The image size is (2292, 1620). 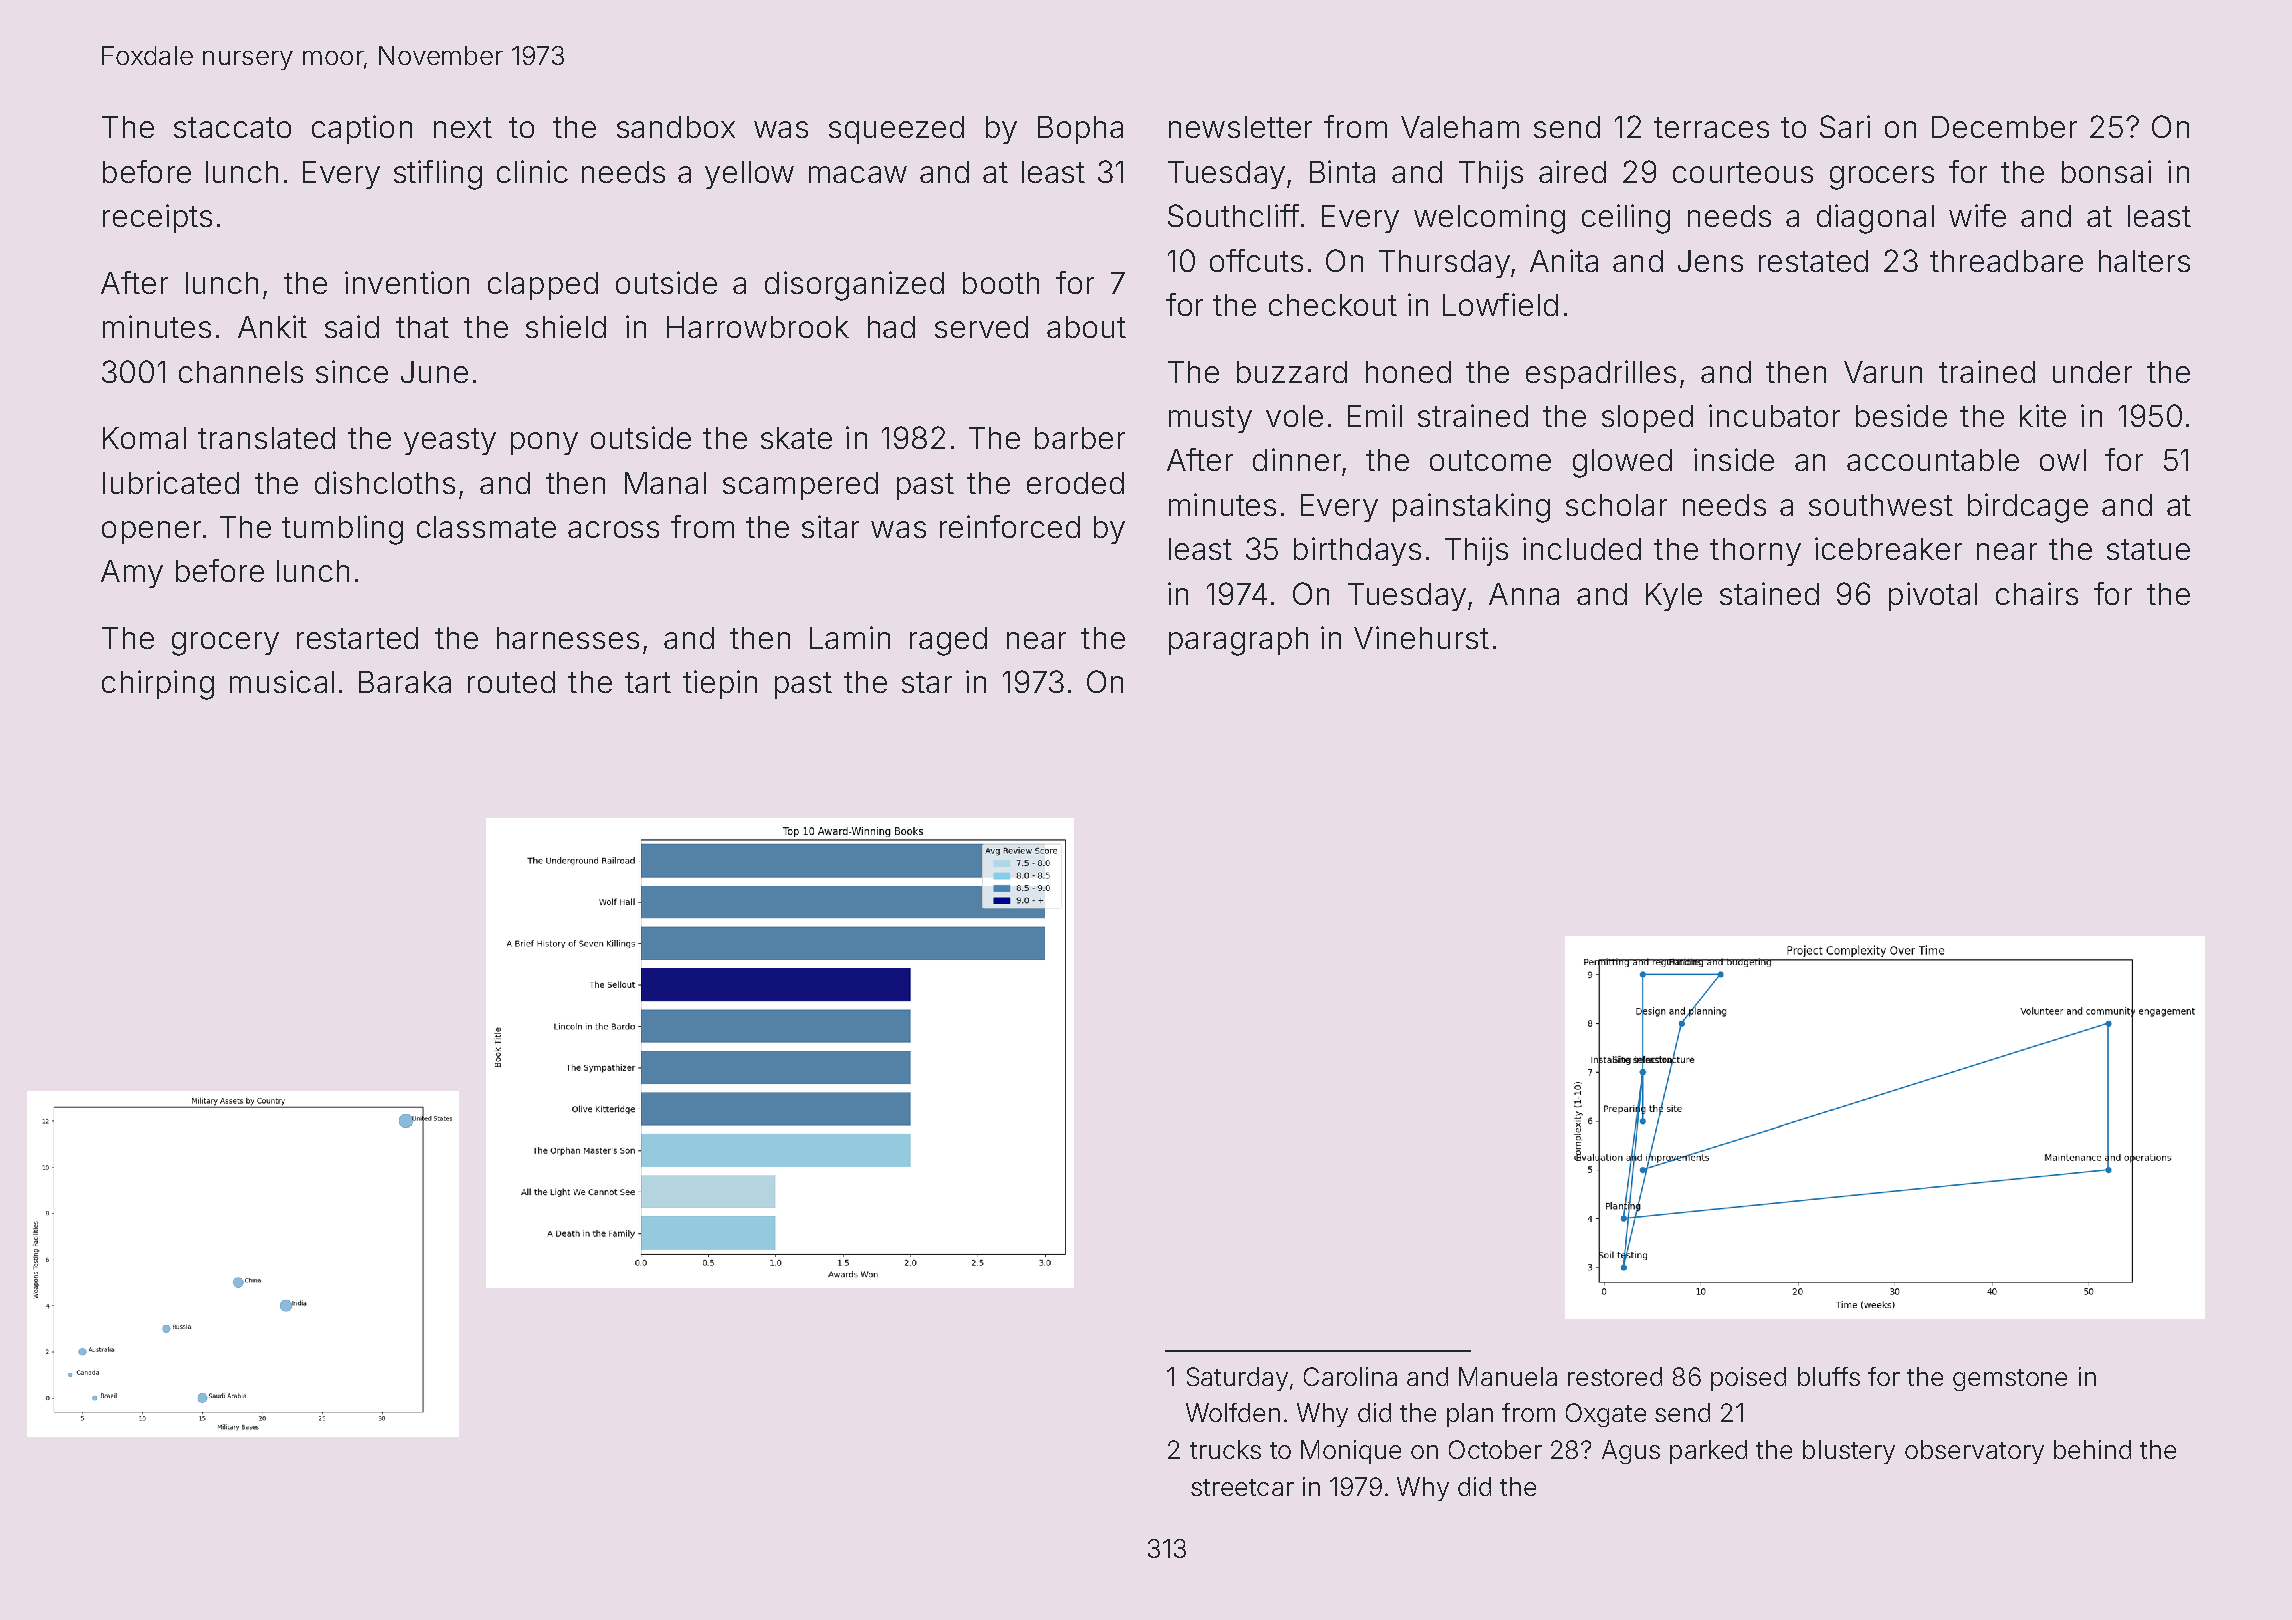 What do you see at coordinates (1774, 415) in the screenshot?
I see `incubator` at bounding box center [1774, 415].
